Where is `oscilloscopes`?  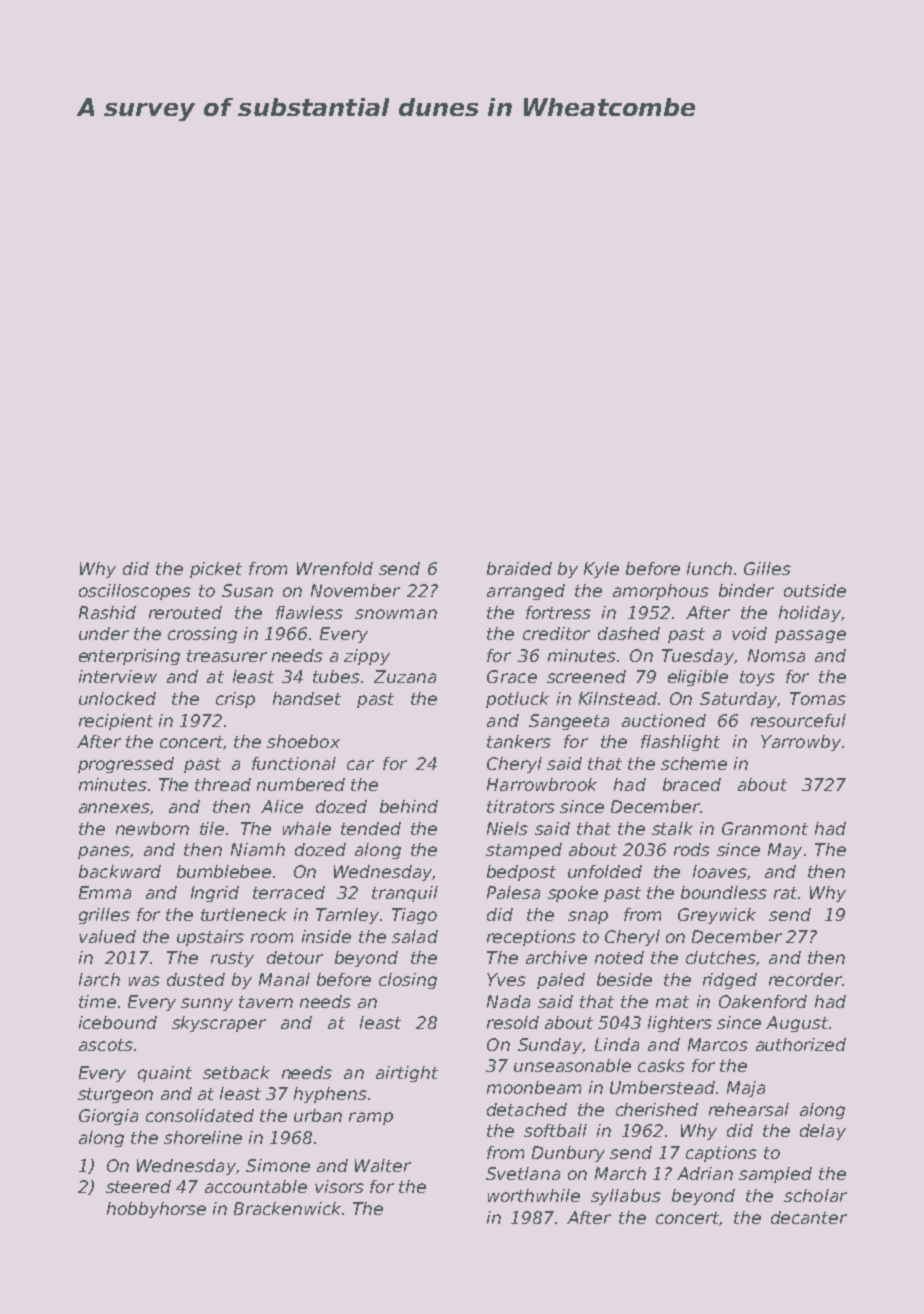 oscilloscopes is located at coordinates (135, 592).
